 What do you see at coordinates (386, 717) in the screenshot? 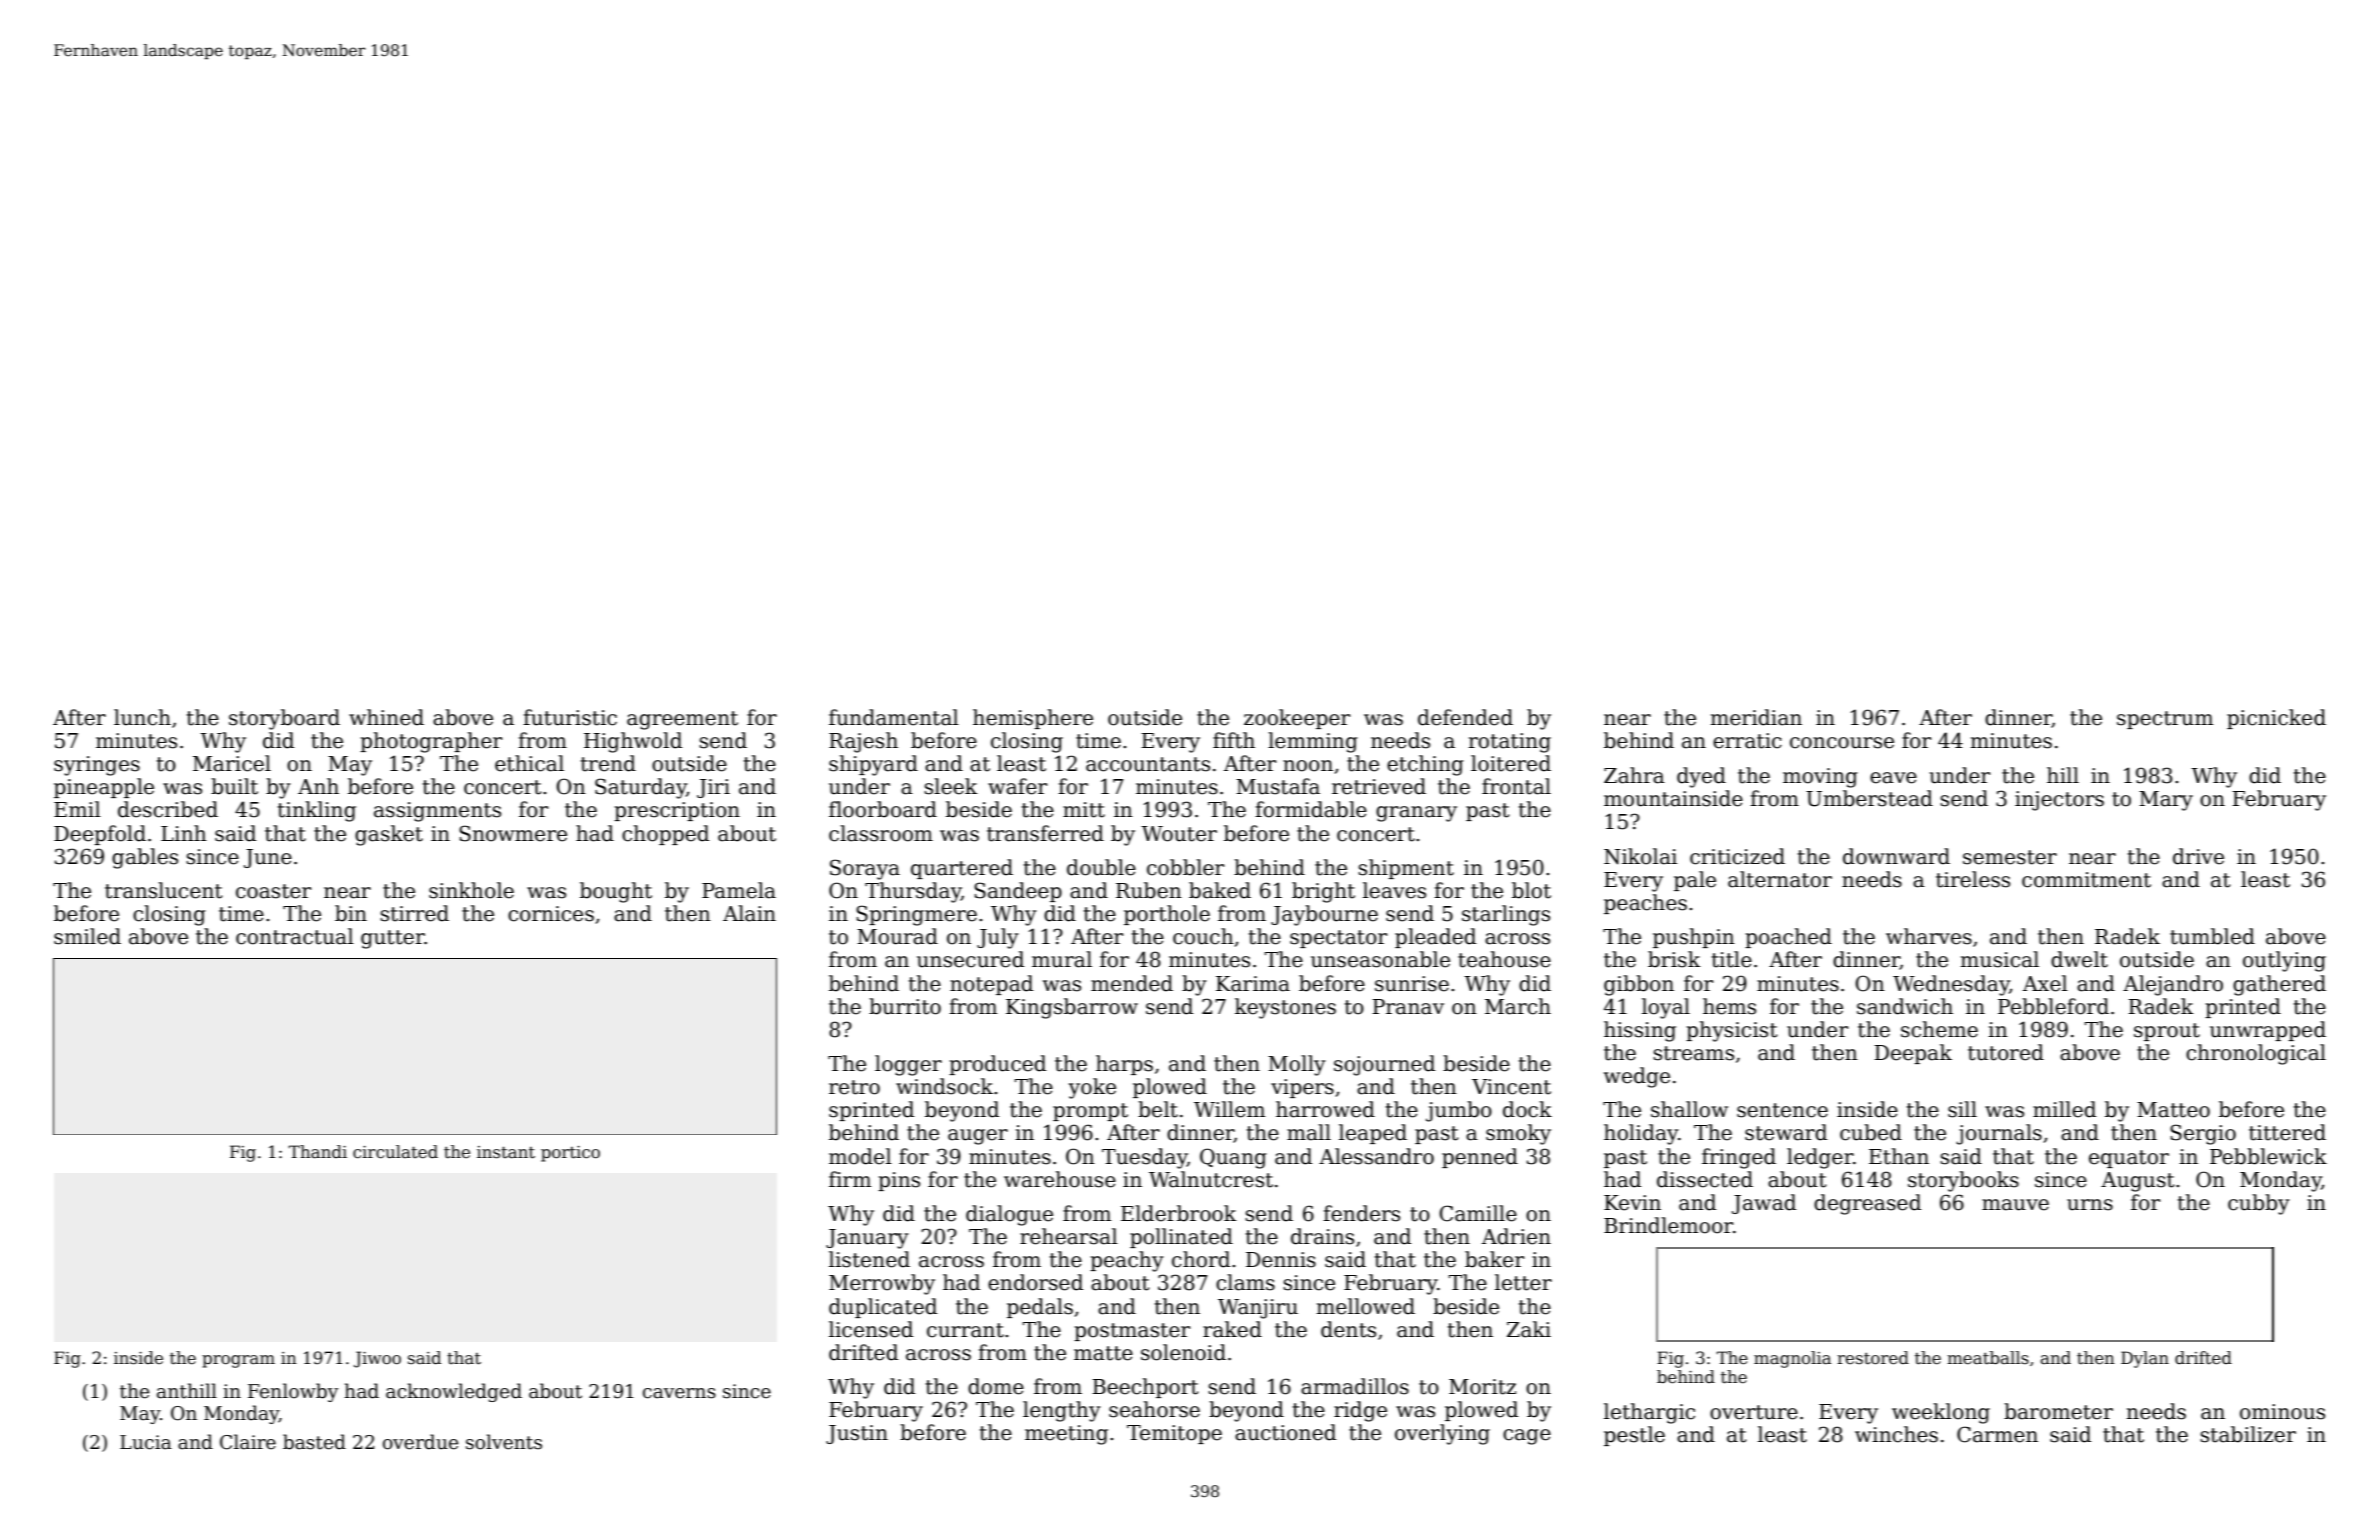
I see `whined` at bounding box center [386, 717].
